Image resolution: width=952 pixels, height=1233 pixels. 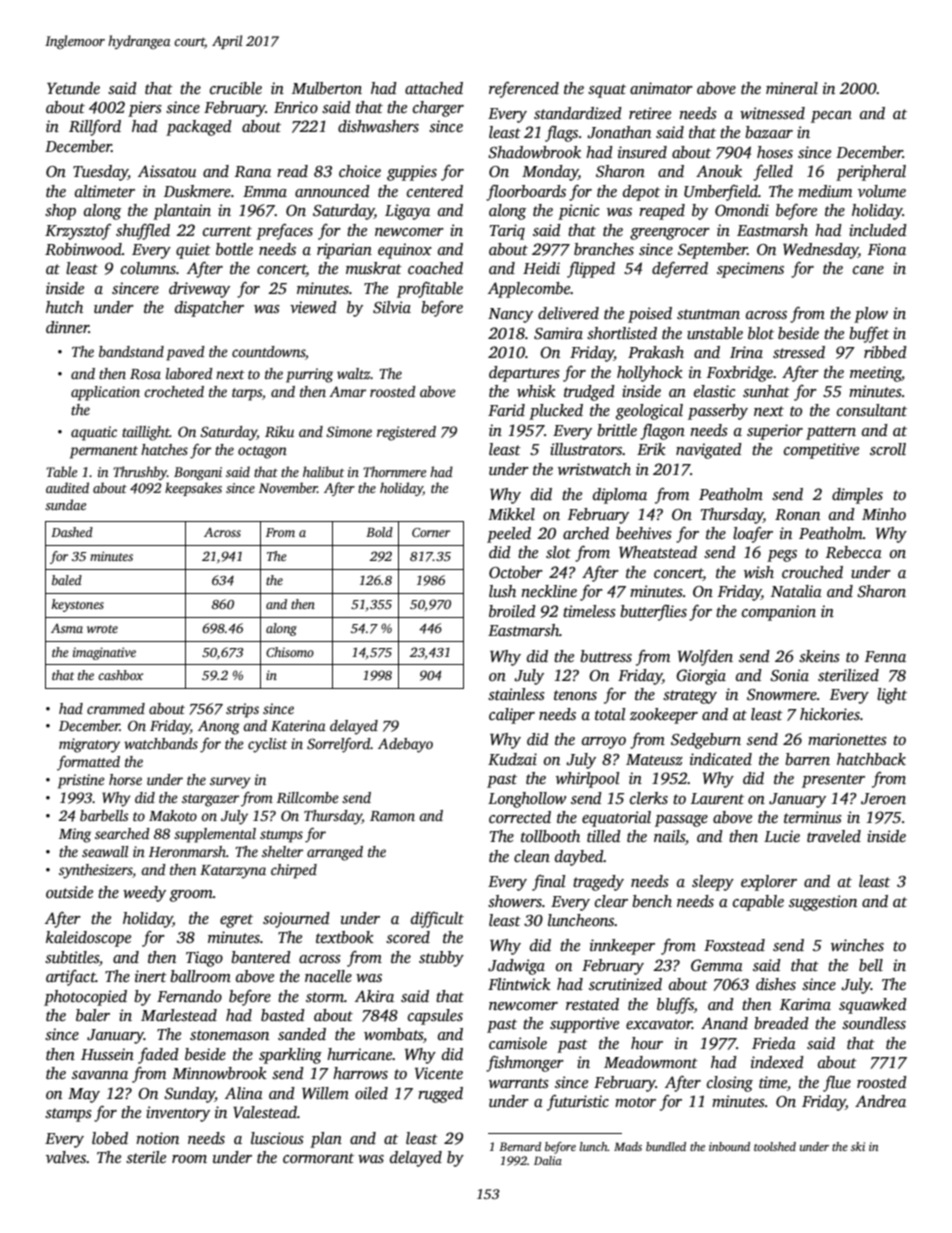 What do you see at coordinates (775, 1146) in the image?
I see `toolshed` at bounding box center [775, 1146].
